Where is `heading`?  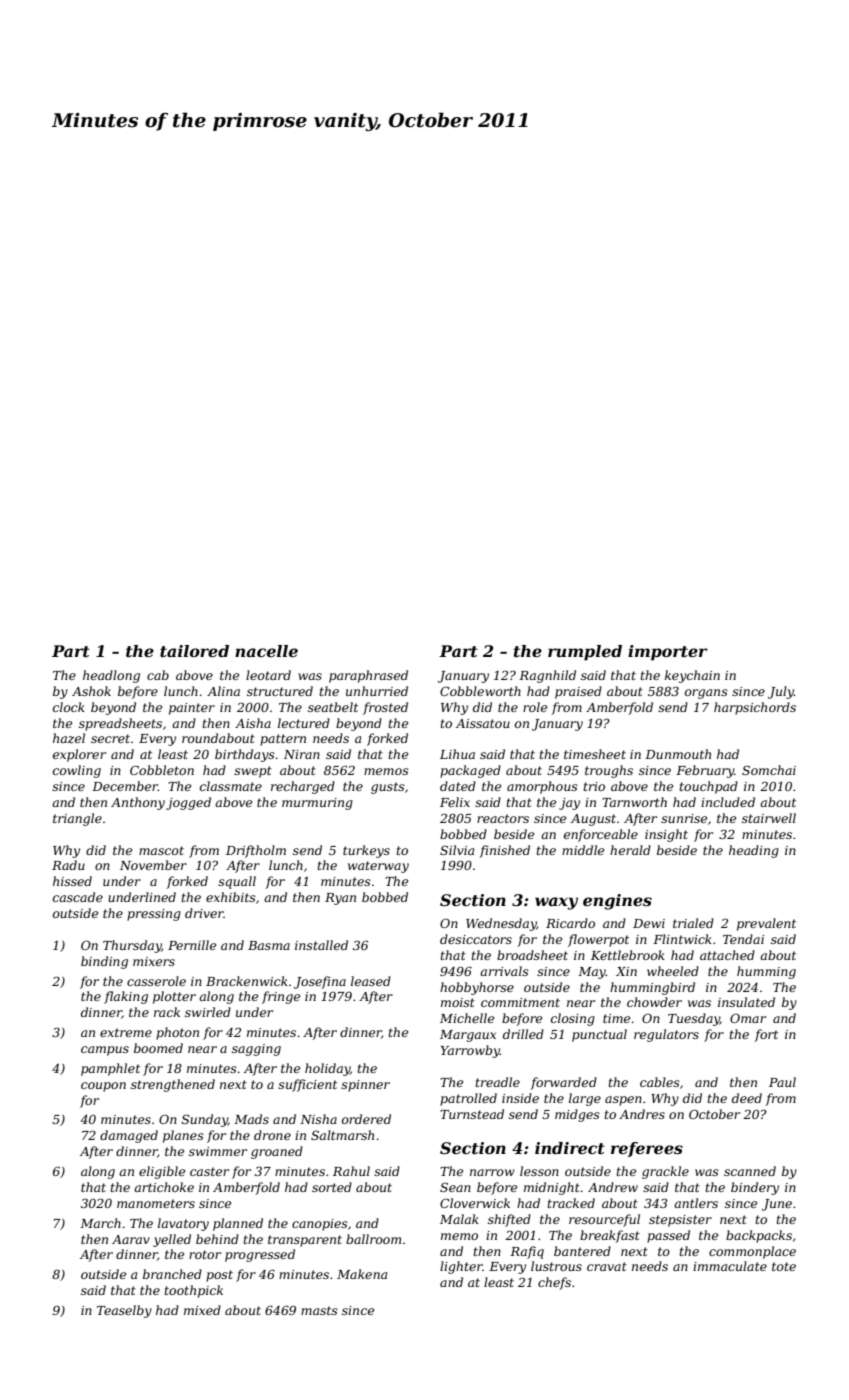 heading is located at coordinates (754, 851).
